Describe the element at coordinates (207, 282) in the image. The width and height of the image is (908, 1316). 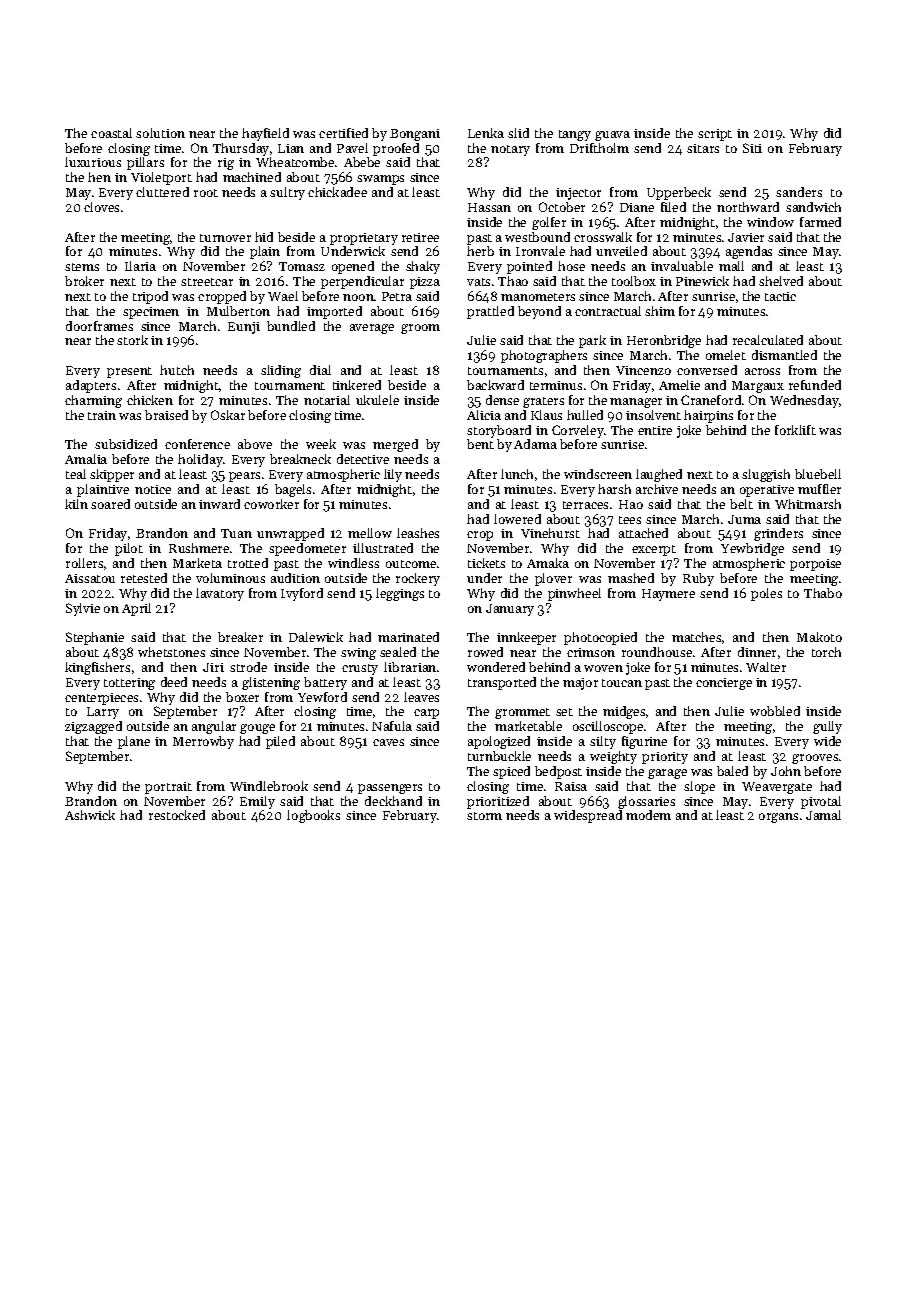
I see `streetcar` at that location.
